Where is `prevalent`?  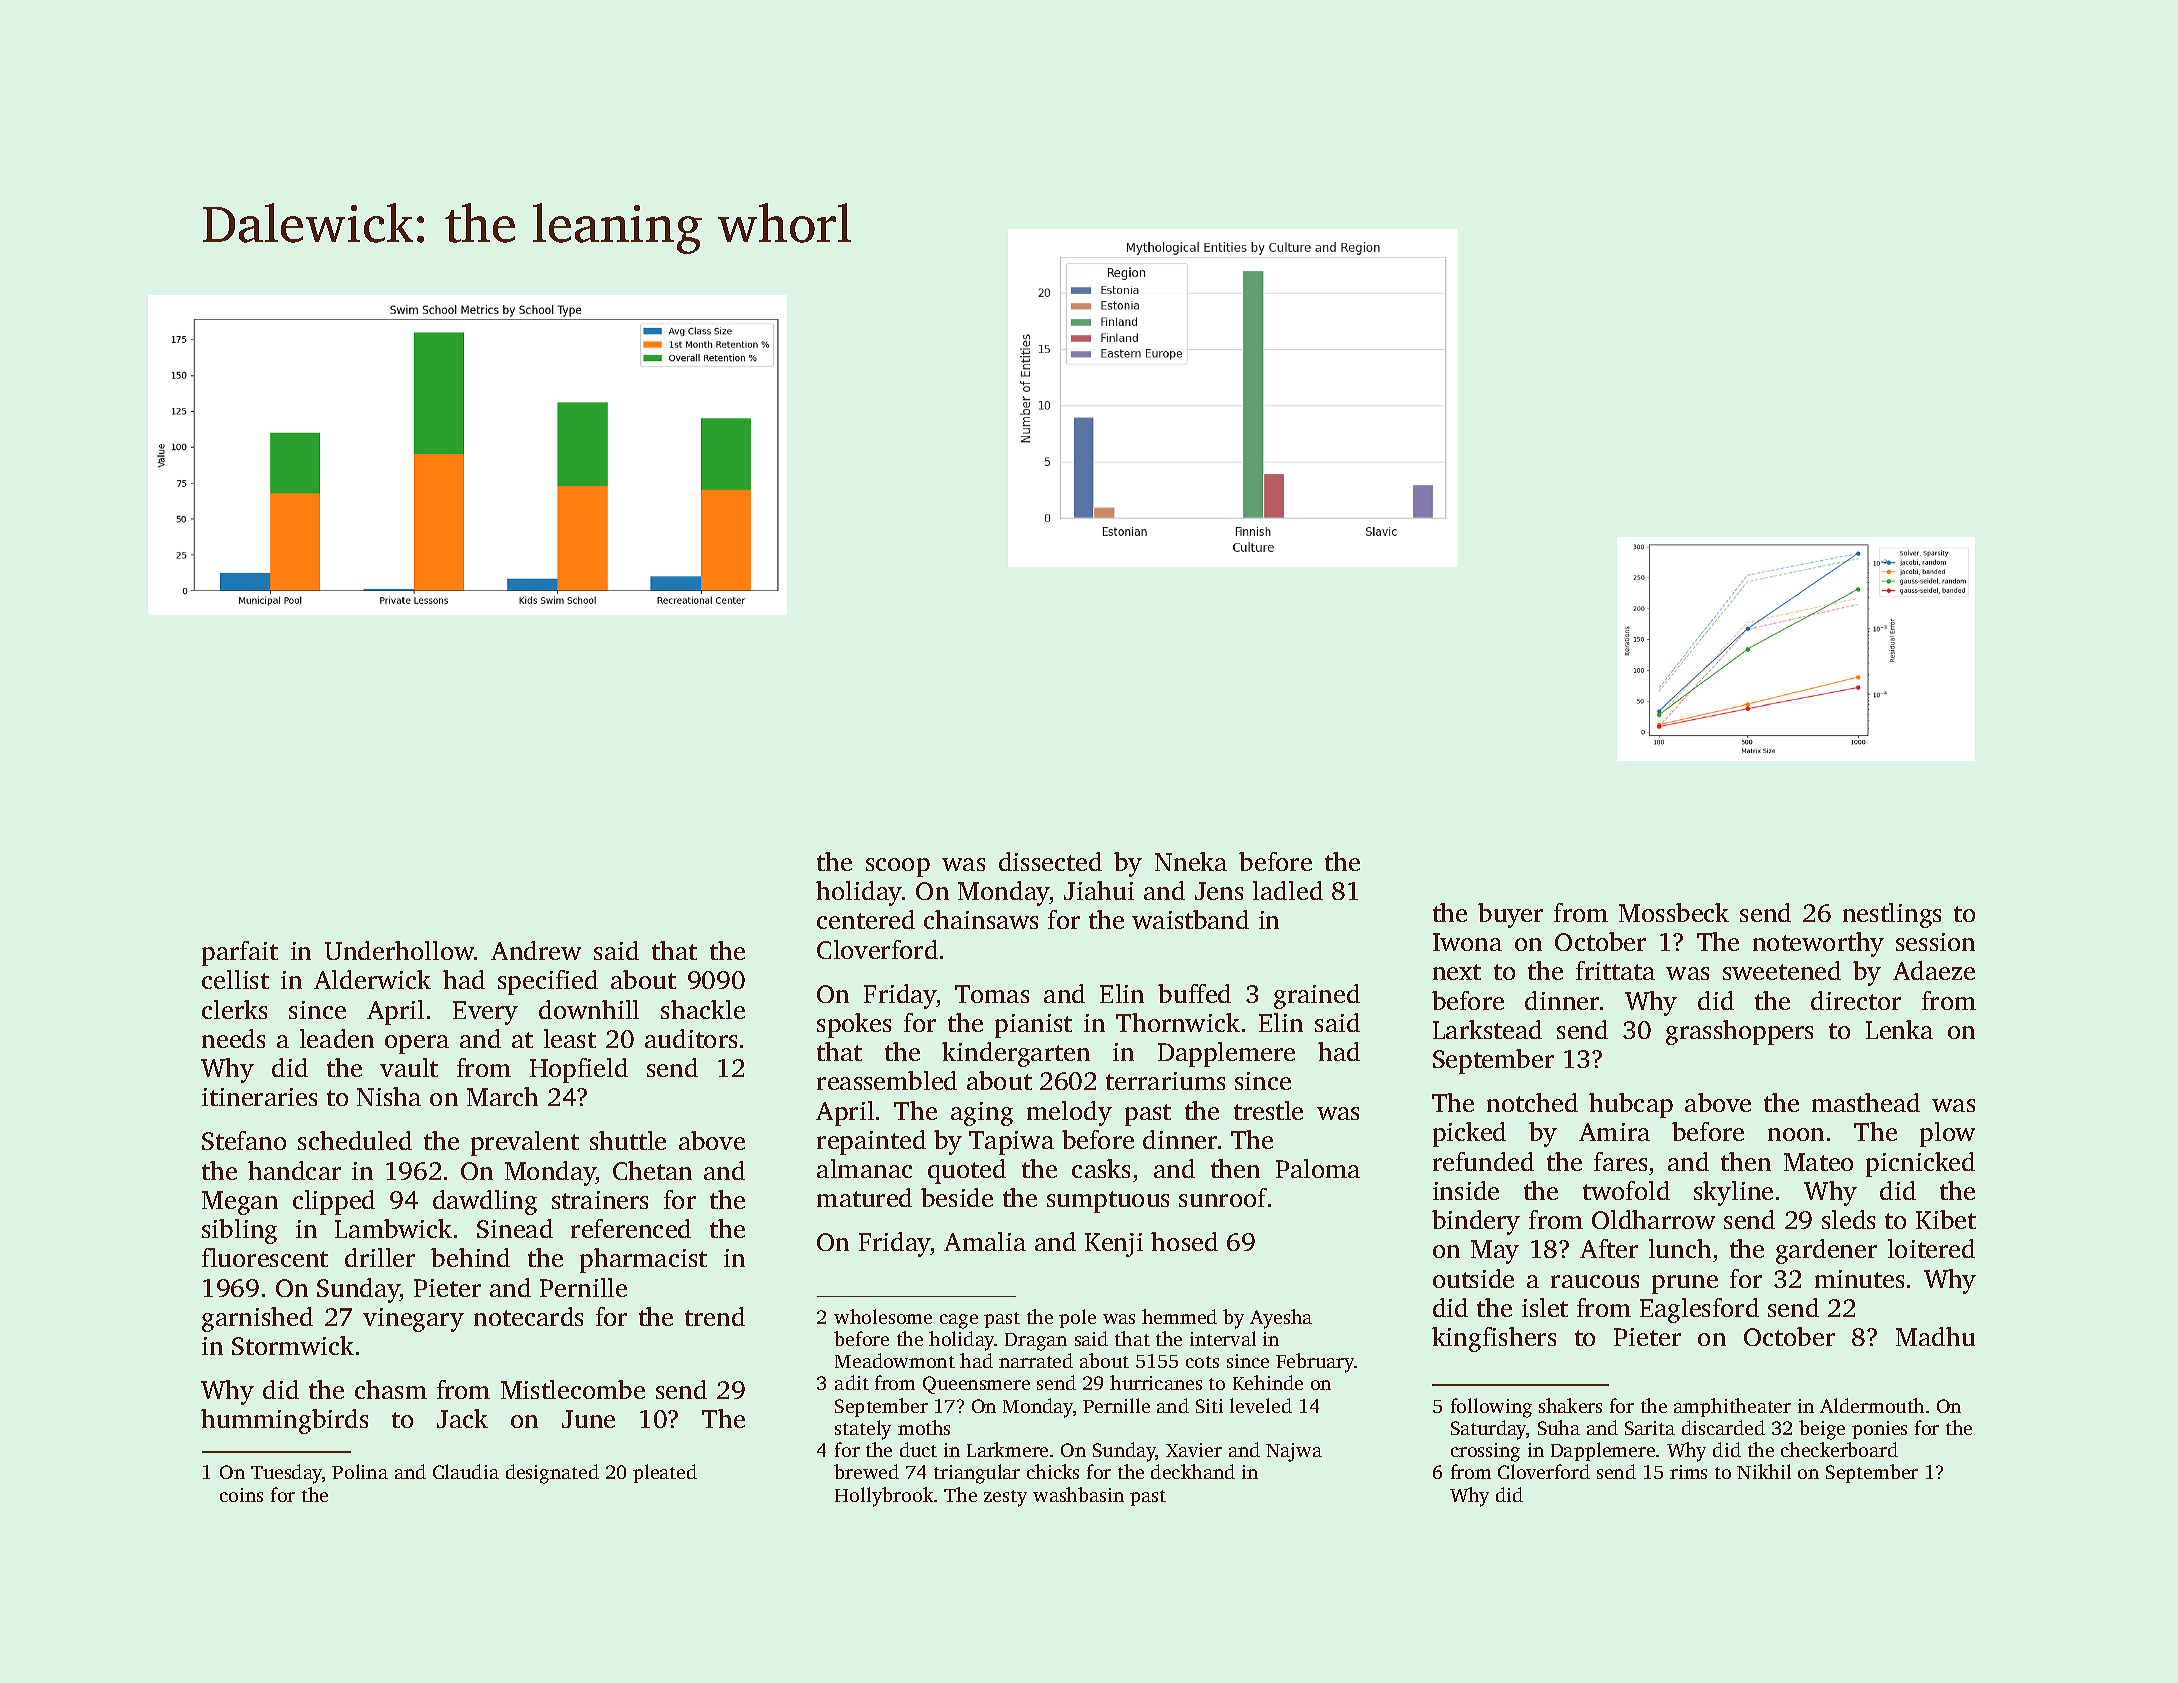 prevalent is located at coordinates (525, 1143).
